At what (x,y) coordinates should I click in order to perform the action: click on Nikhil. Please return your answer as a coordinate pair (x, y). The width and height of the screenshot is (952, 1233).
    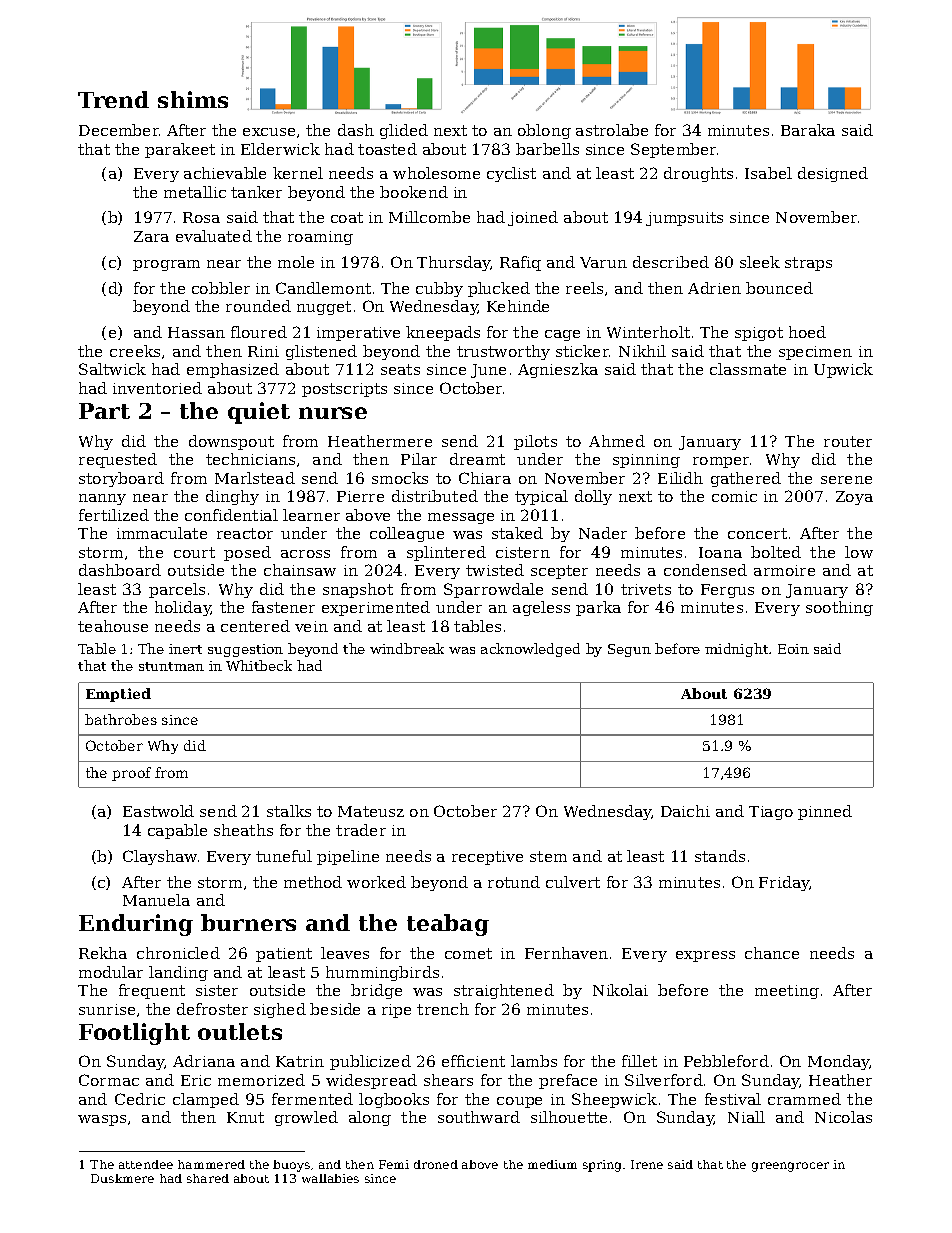
    Looking at the image, I should click on (642, 351).
